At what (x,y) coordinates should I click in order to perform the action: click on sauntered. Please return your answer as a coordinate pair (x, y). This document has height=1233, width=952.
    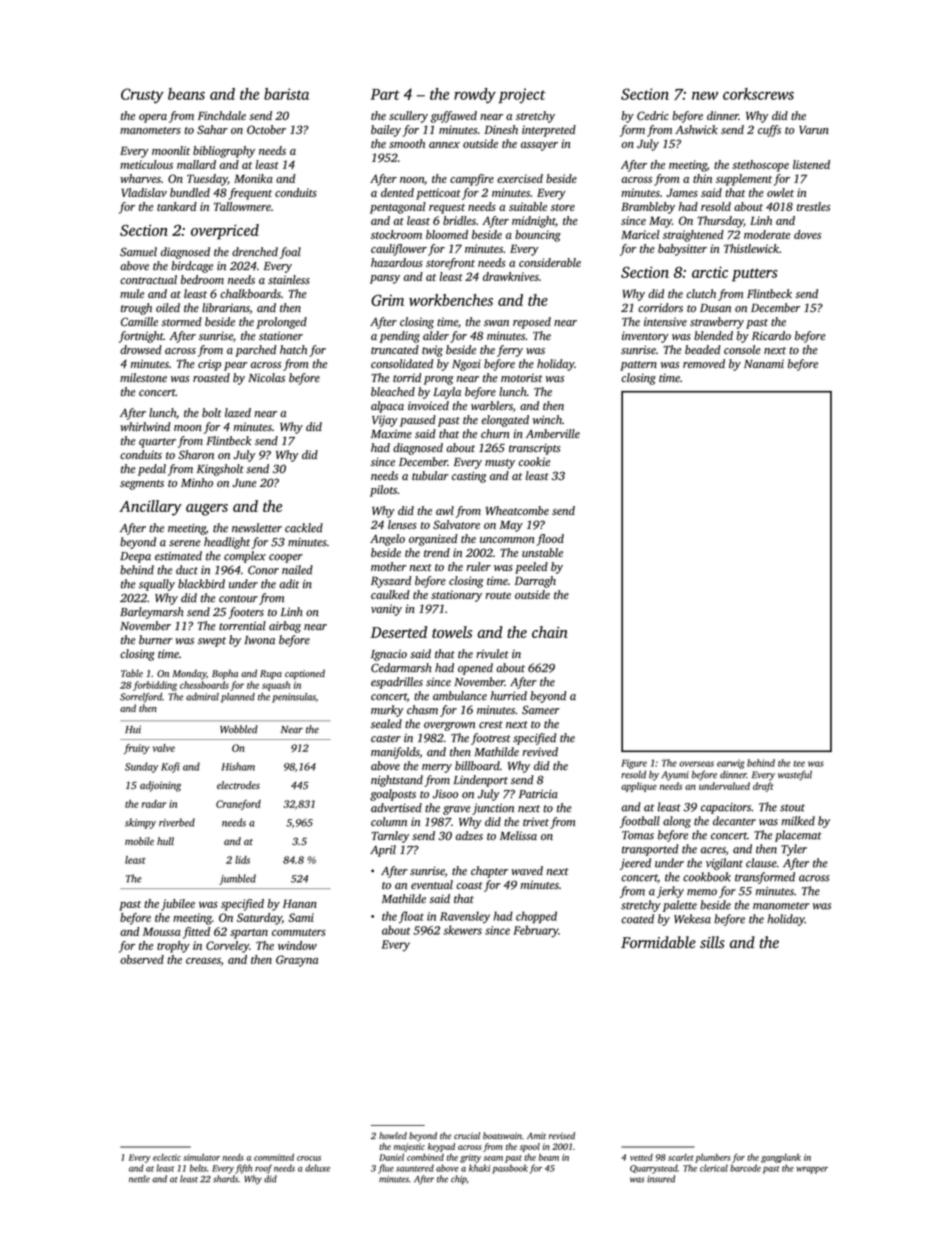
    Looking at the image, I should click on (415, 1168).
